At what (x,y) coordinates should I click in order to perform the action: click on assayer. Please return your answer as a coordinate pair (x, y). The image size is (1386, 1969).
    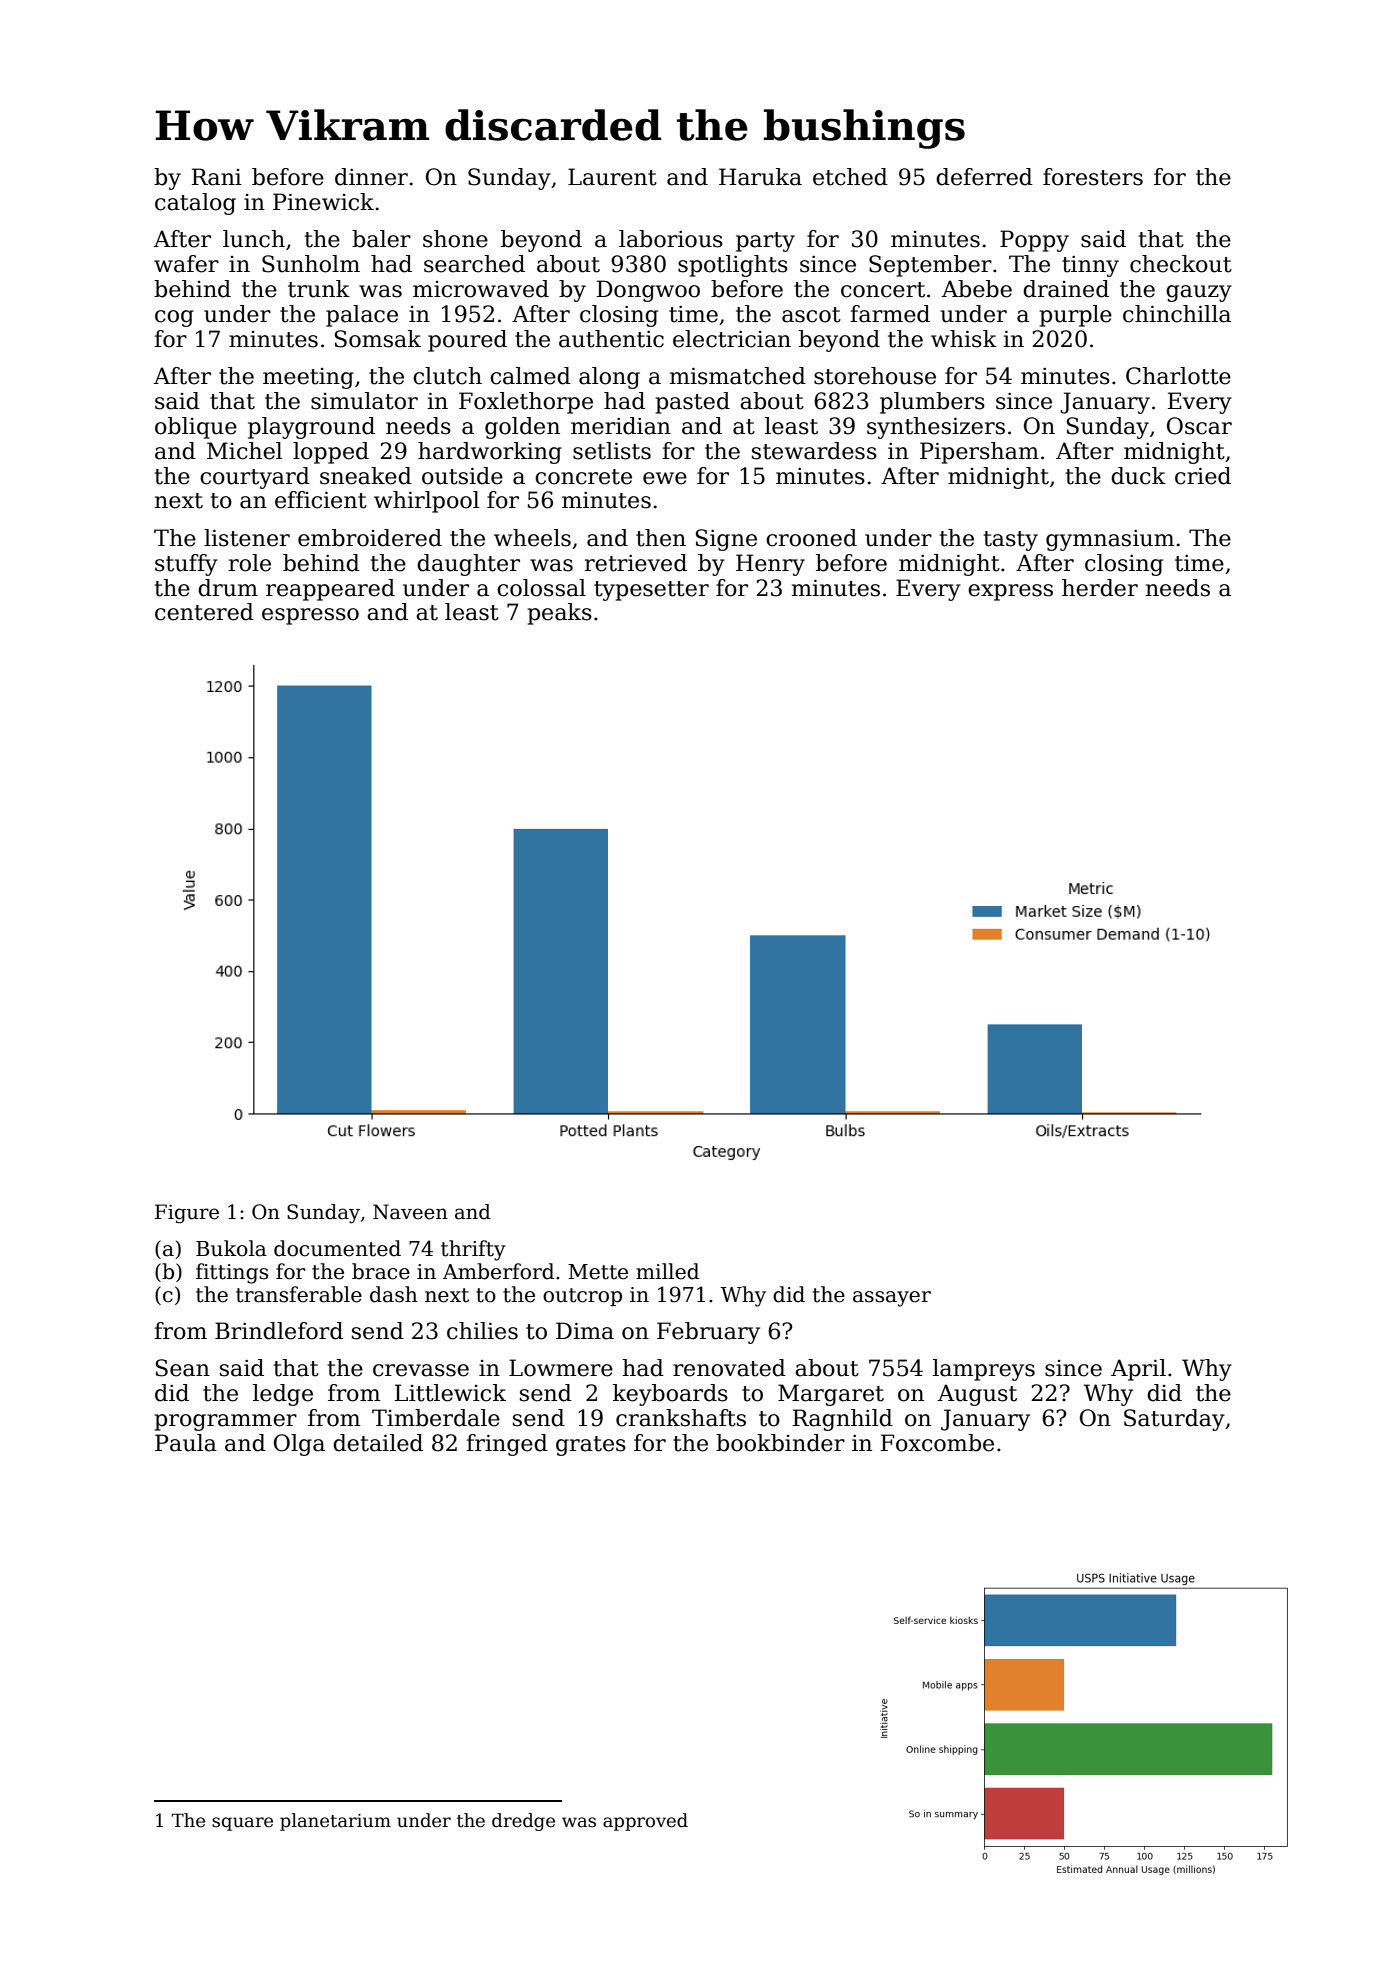
    Looking at the image, I should click on (892, 1299).
